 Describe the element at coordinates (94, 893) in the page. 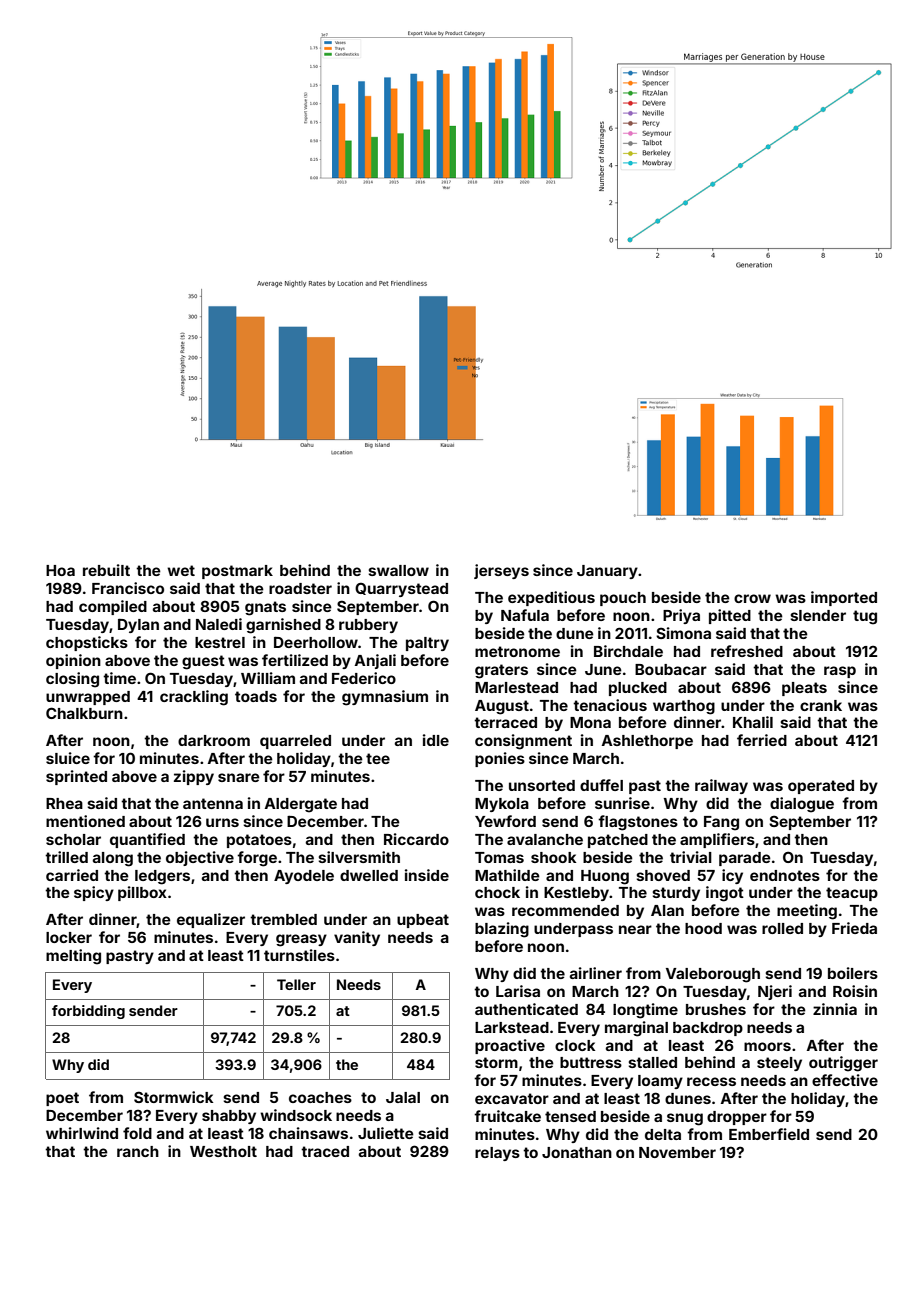

I see `spicy` at that location.
